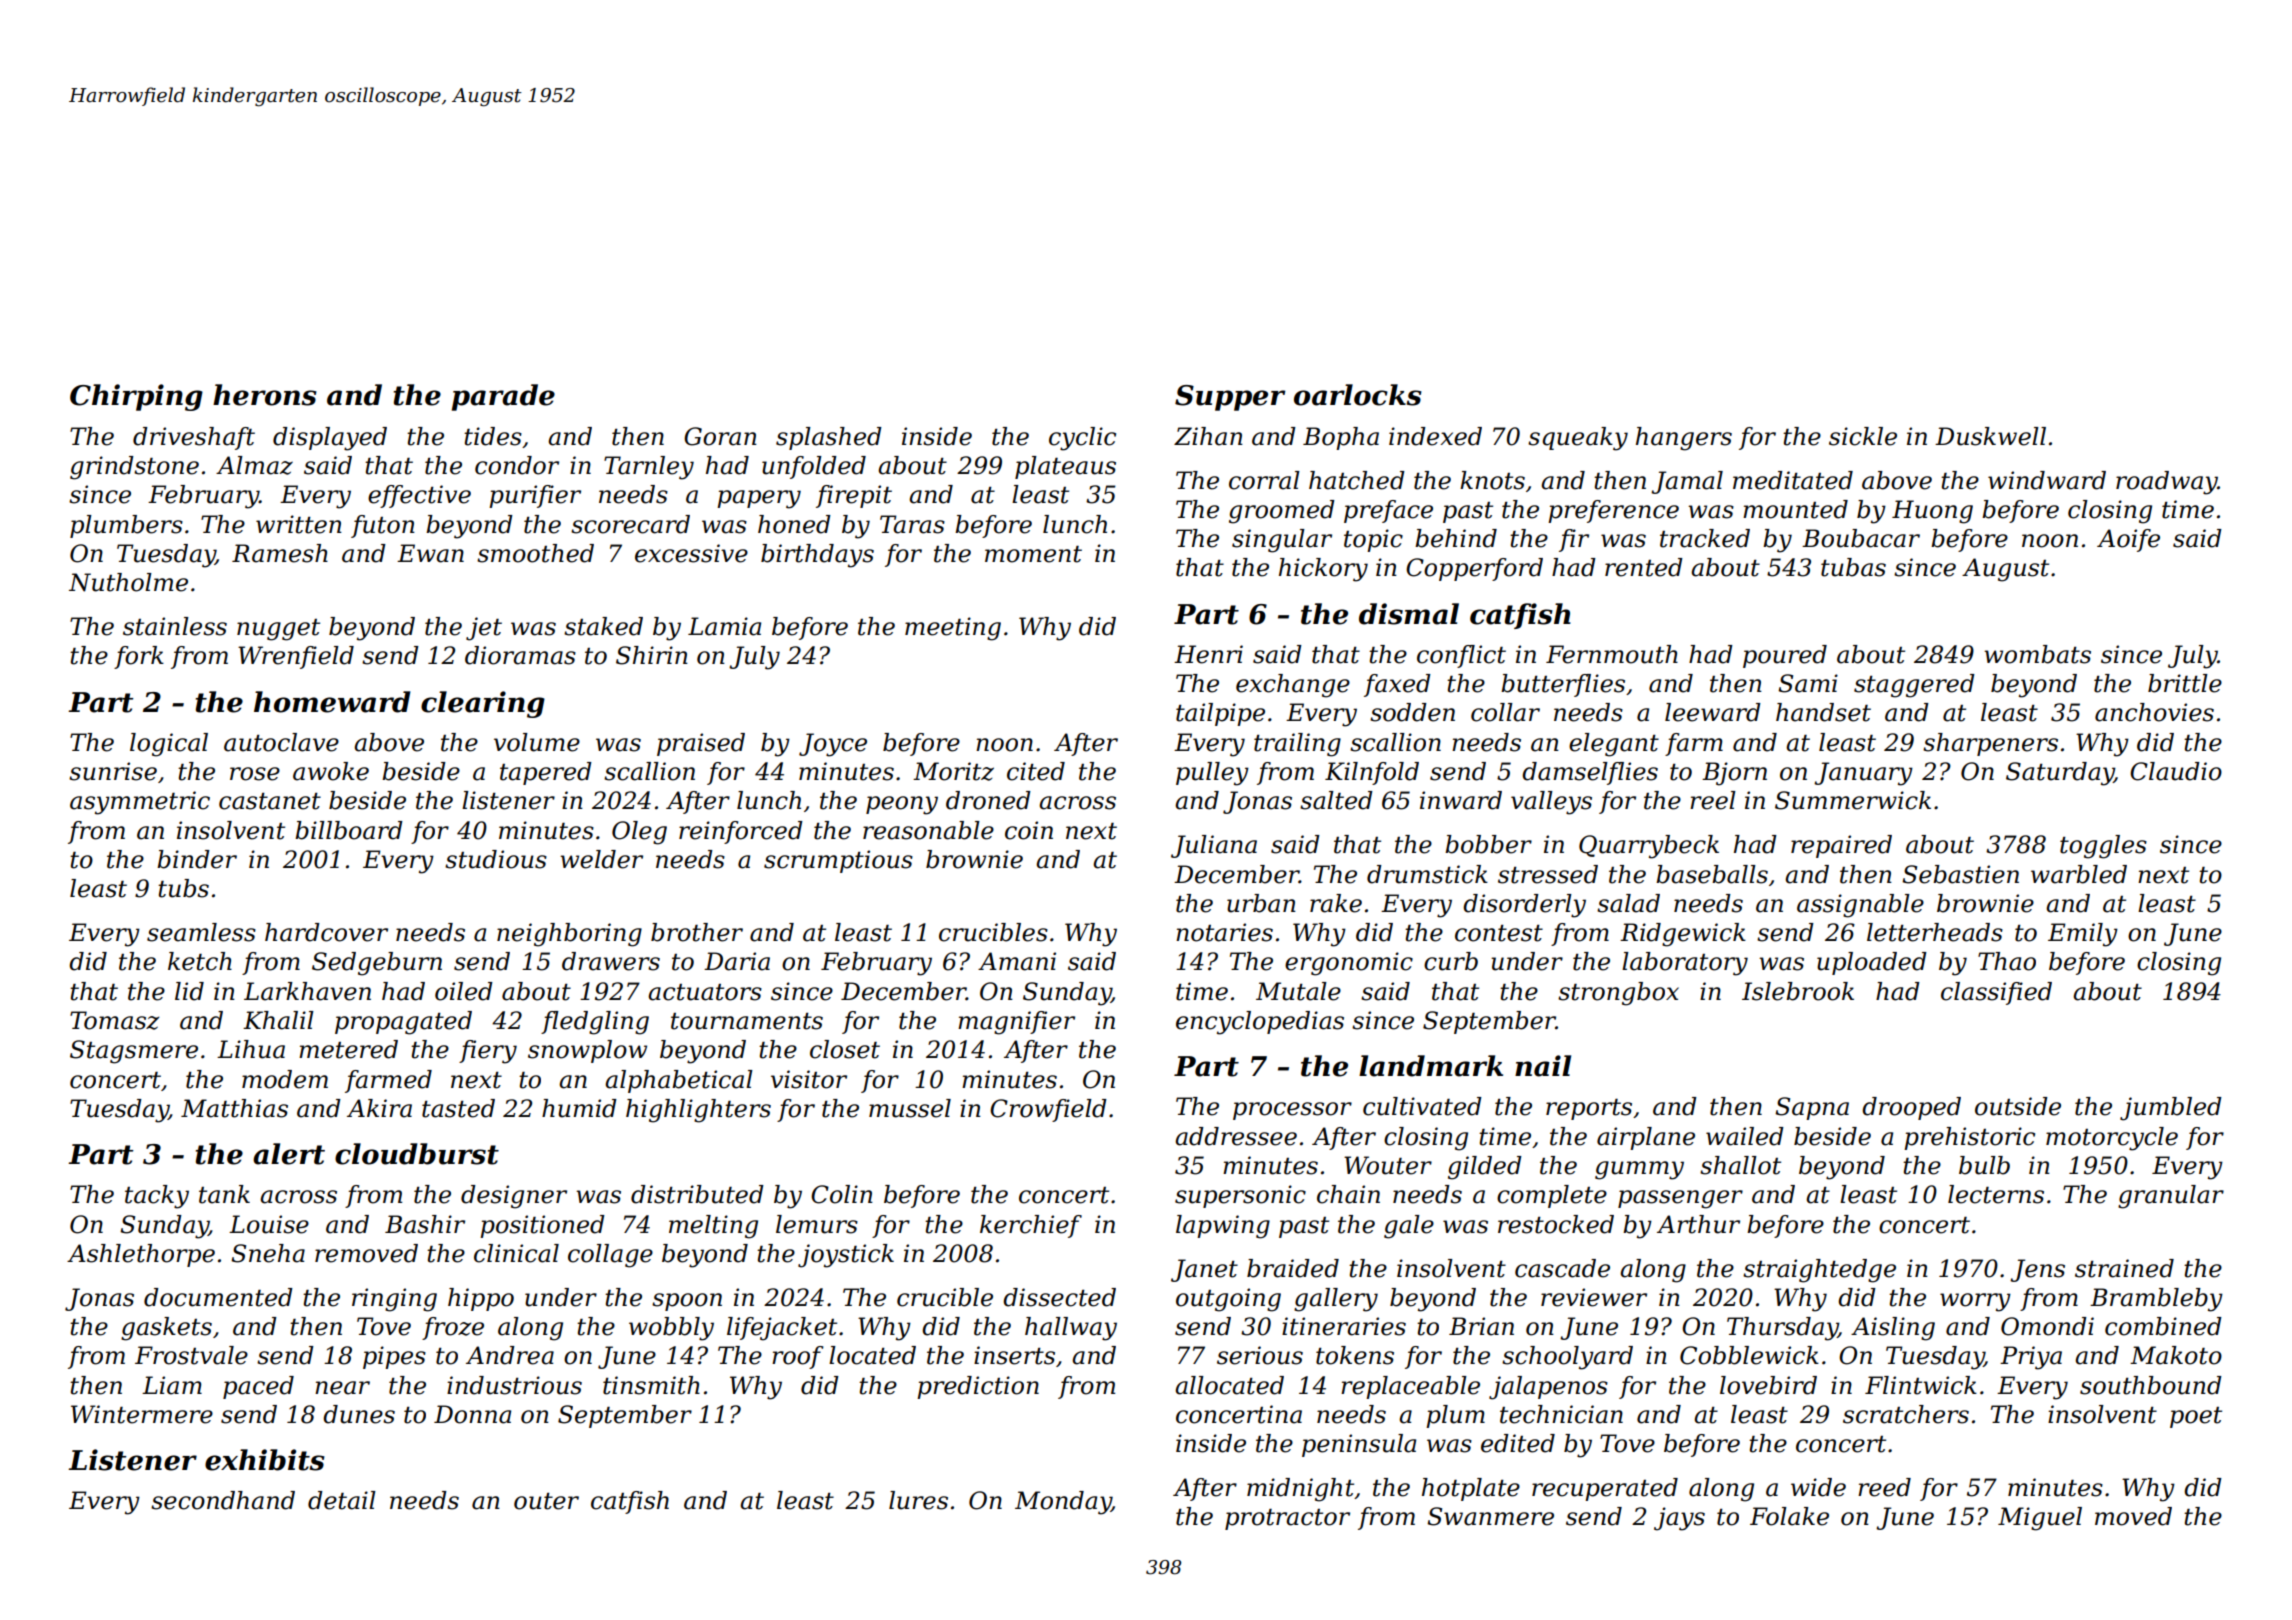 This screenshot has height=1620, width=2292. What do you see at coordinates (1287, 1519) in the screenshot?
I see `protractor` at bounding box center [1287, 1519].
